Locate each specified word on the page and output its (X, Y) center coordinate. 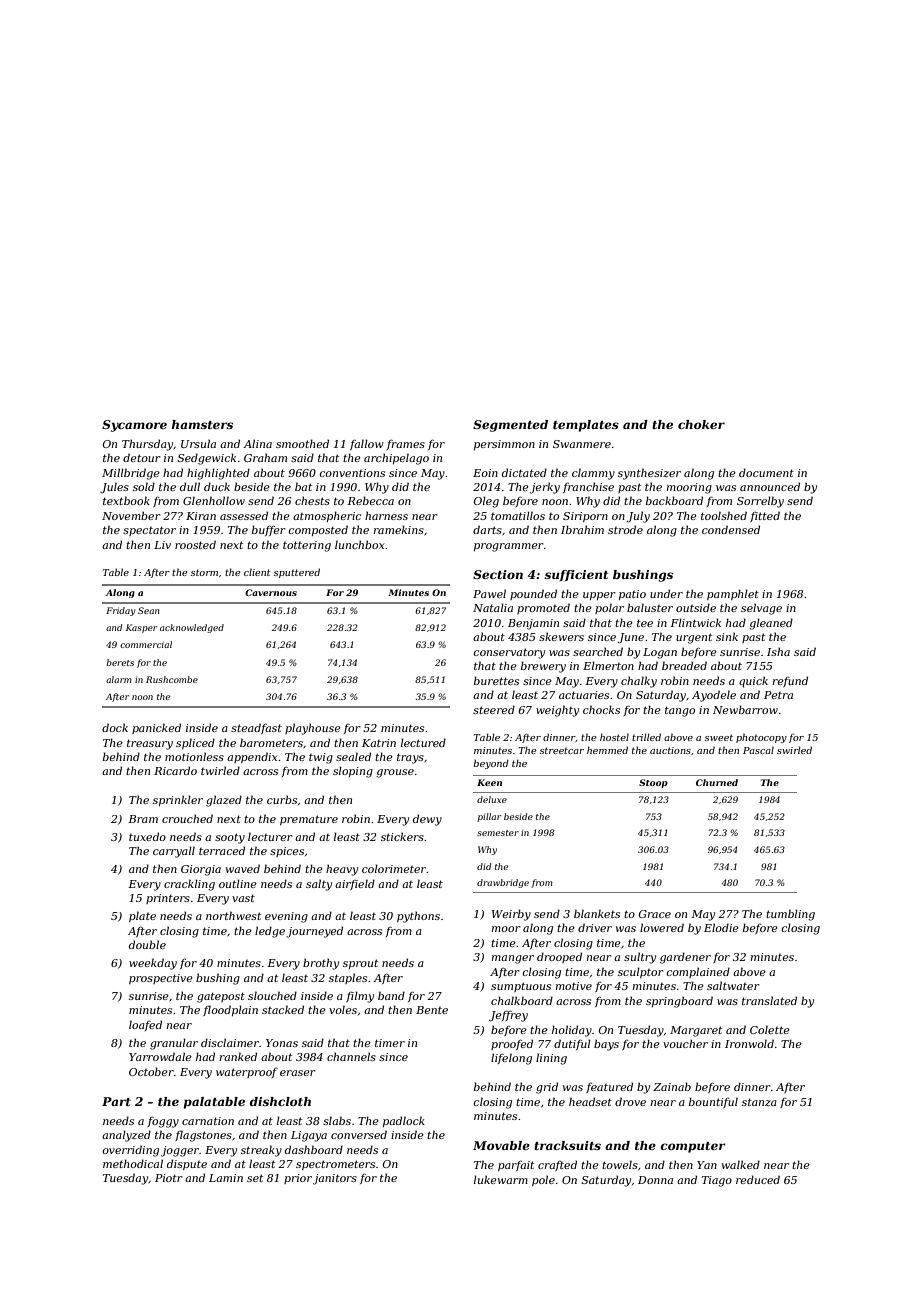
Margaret (696, 1031)
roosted (195, 544)
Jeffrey (508, 1016)
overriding (130, 1151)
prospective (161, 979)
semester (498, 833)
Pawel (489, 593)
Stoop (653, 783)
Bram (143, 819)
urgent (694, 638)
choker (701, 424)
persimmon (504, 445)
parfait (516, 1165)
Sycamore (134, 426)
